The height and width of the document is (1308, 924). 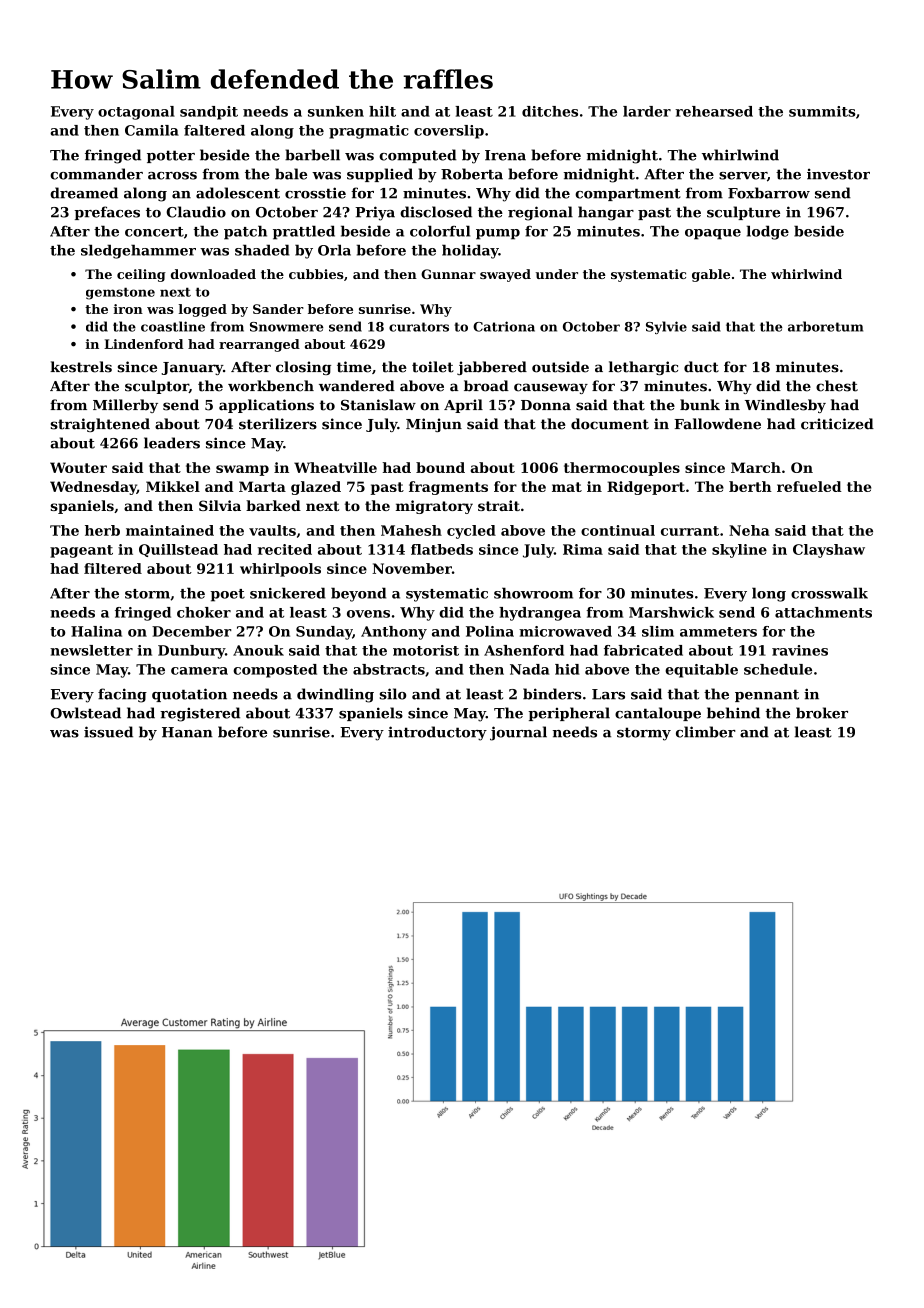 I want to click on journal, so click(x=518, y=733).
